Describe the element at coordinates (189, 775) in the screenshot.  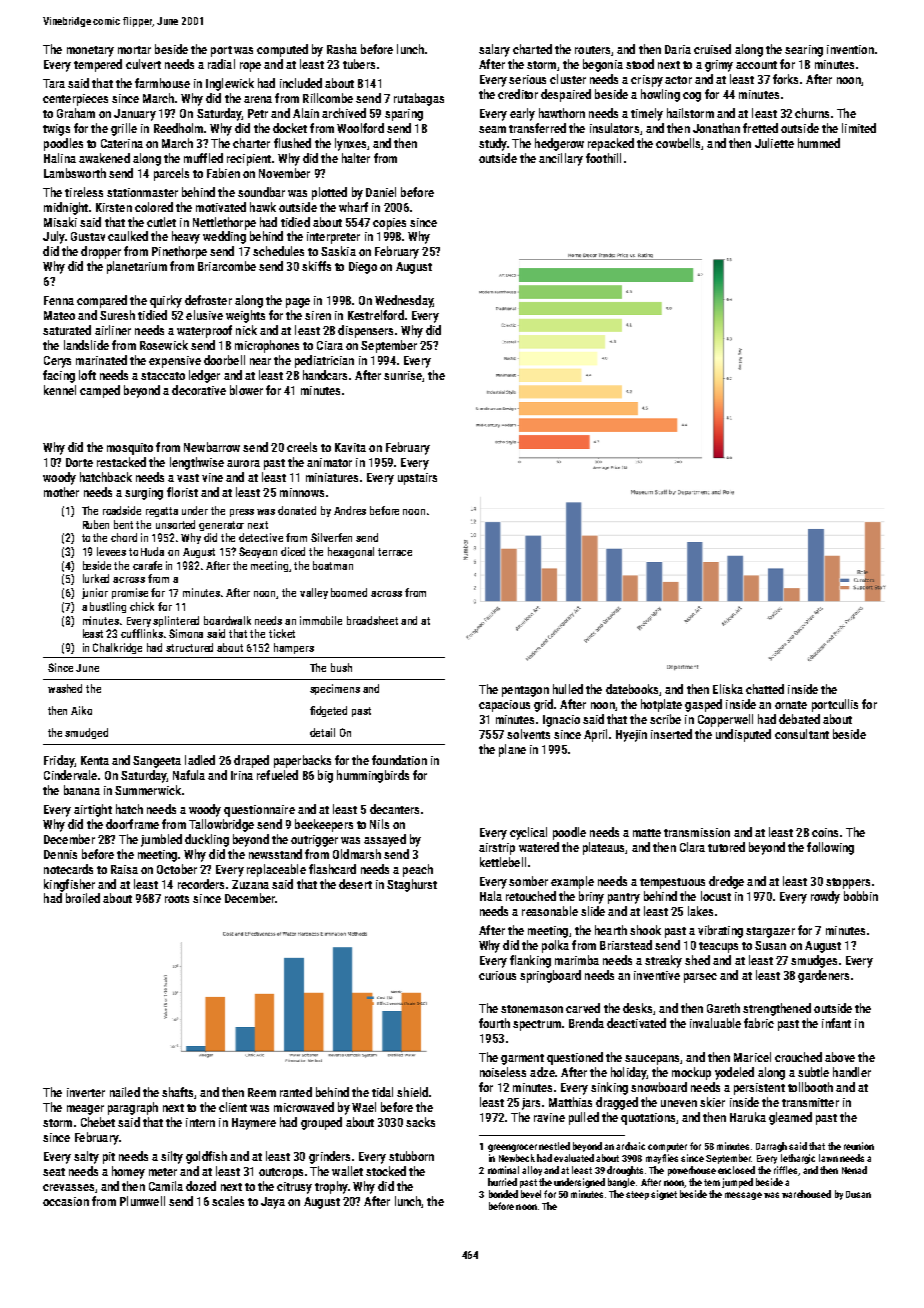
I see `Nafula` at that location.
